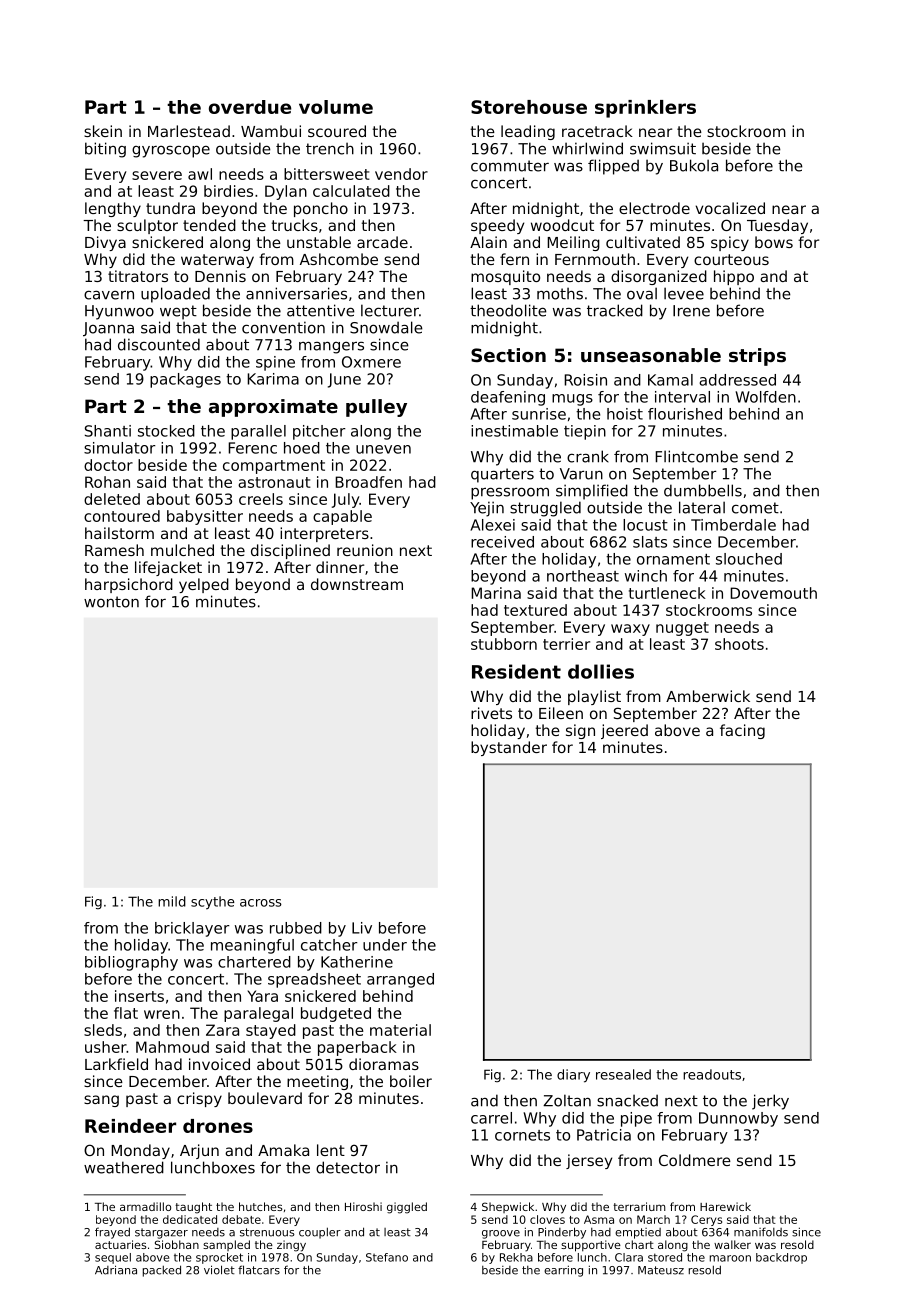  What do you see at coordinates (365, 550) in the page?
I see `reunion` at bounding box center [365, 550].
